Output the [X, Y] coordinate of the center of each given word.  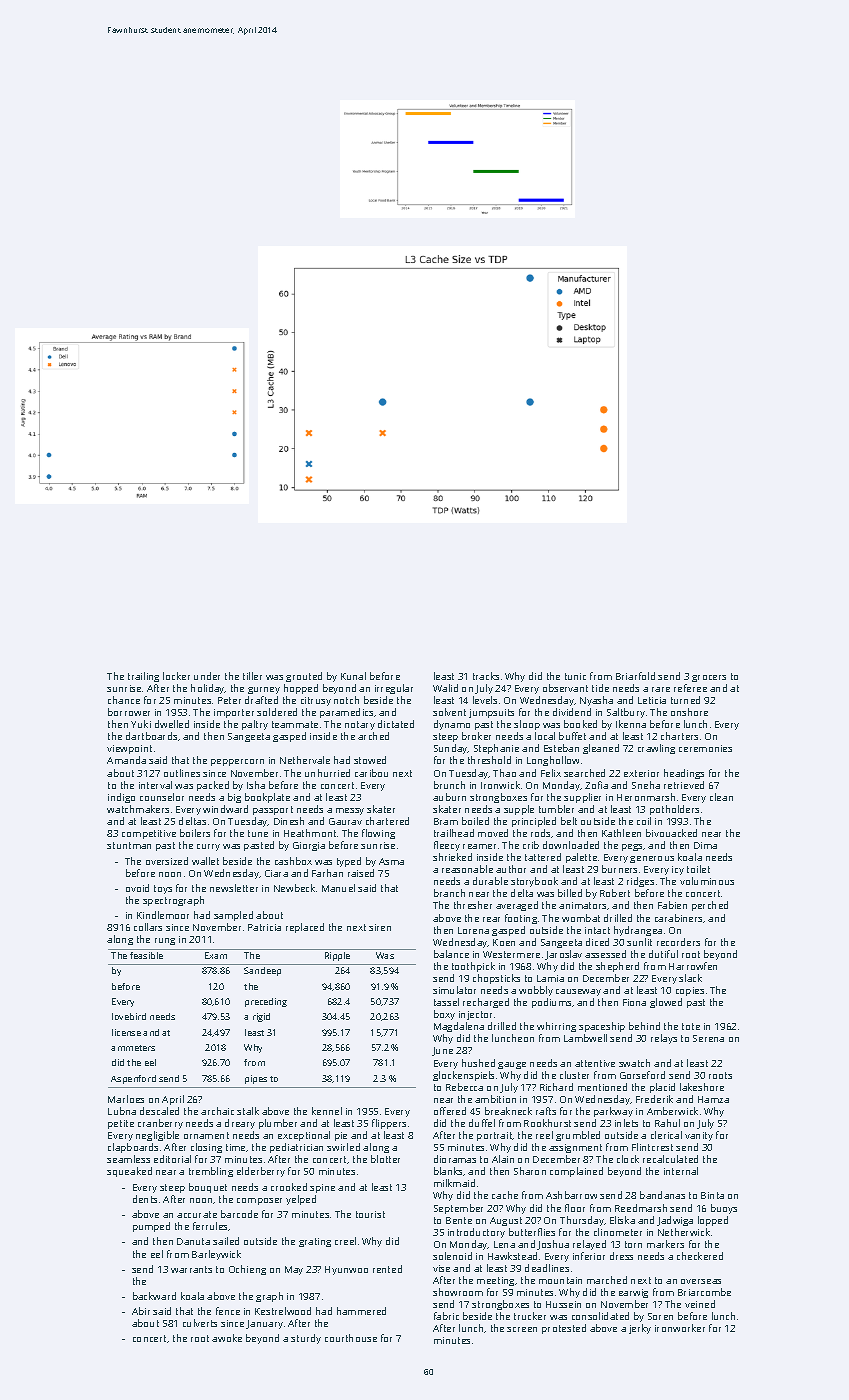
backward [154, 1296]
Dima [705, 845]
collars [148, 927]
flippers [389, 1124]
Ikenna [631, 724]
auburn [449, 797]
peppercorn [237, 762]
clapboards [133, 1148]
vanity [699, 1136]
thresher [473, 905]
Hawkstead [512, 1256]
